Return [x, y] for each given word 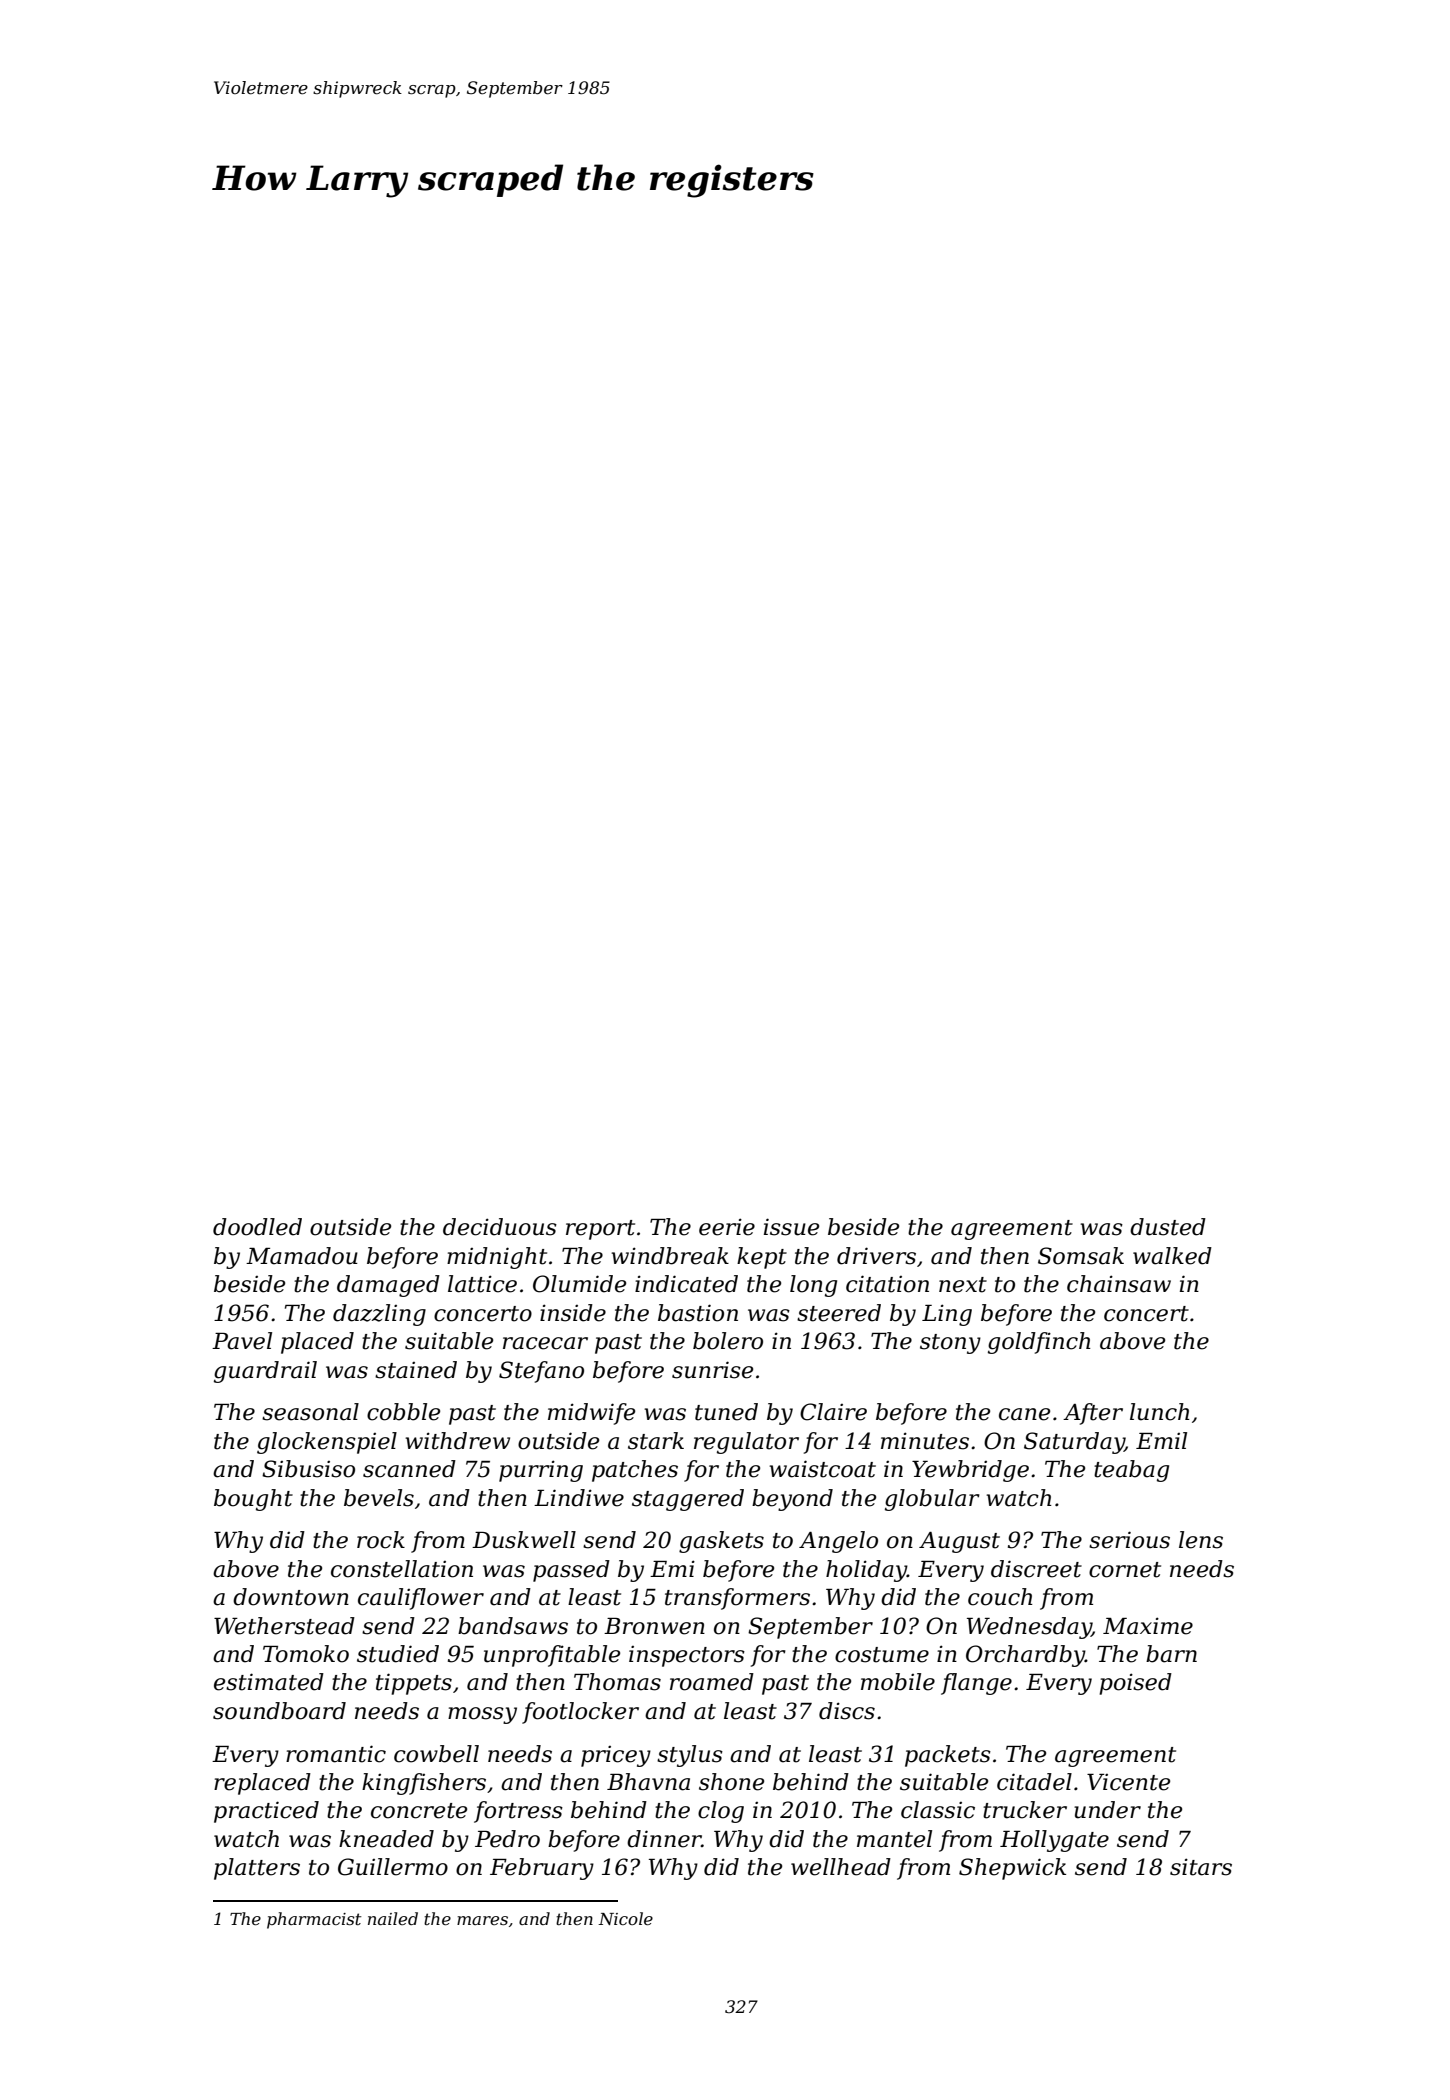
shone [731, 1782]
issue [791, 1227]
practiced [266, 1812]
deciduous [500, 1227]
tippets [414, 1684]
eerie [727, 1227]
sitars [1201, 1867]
